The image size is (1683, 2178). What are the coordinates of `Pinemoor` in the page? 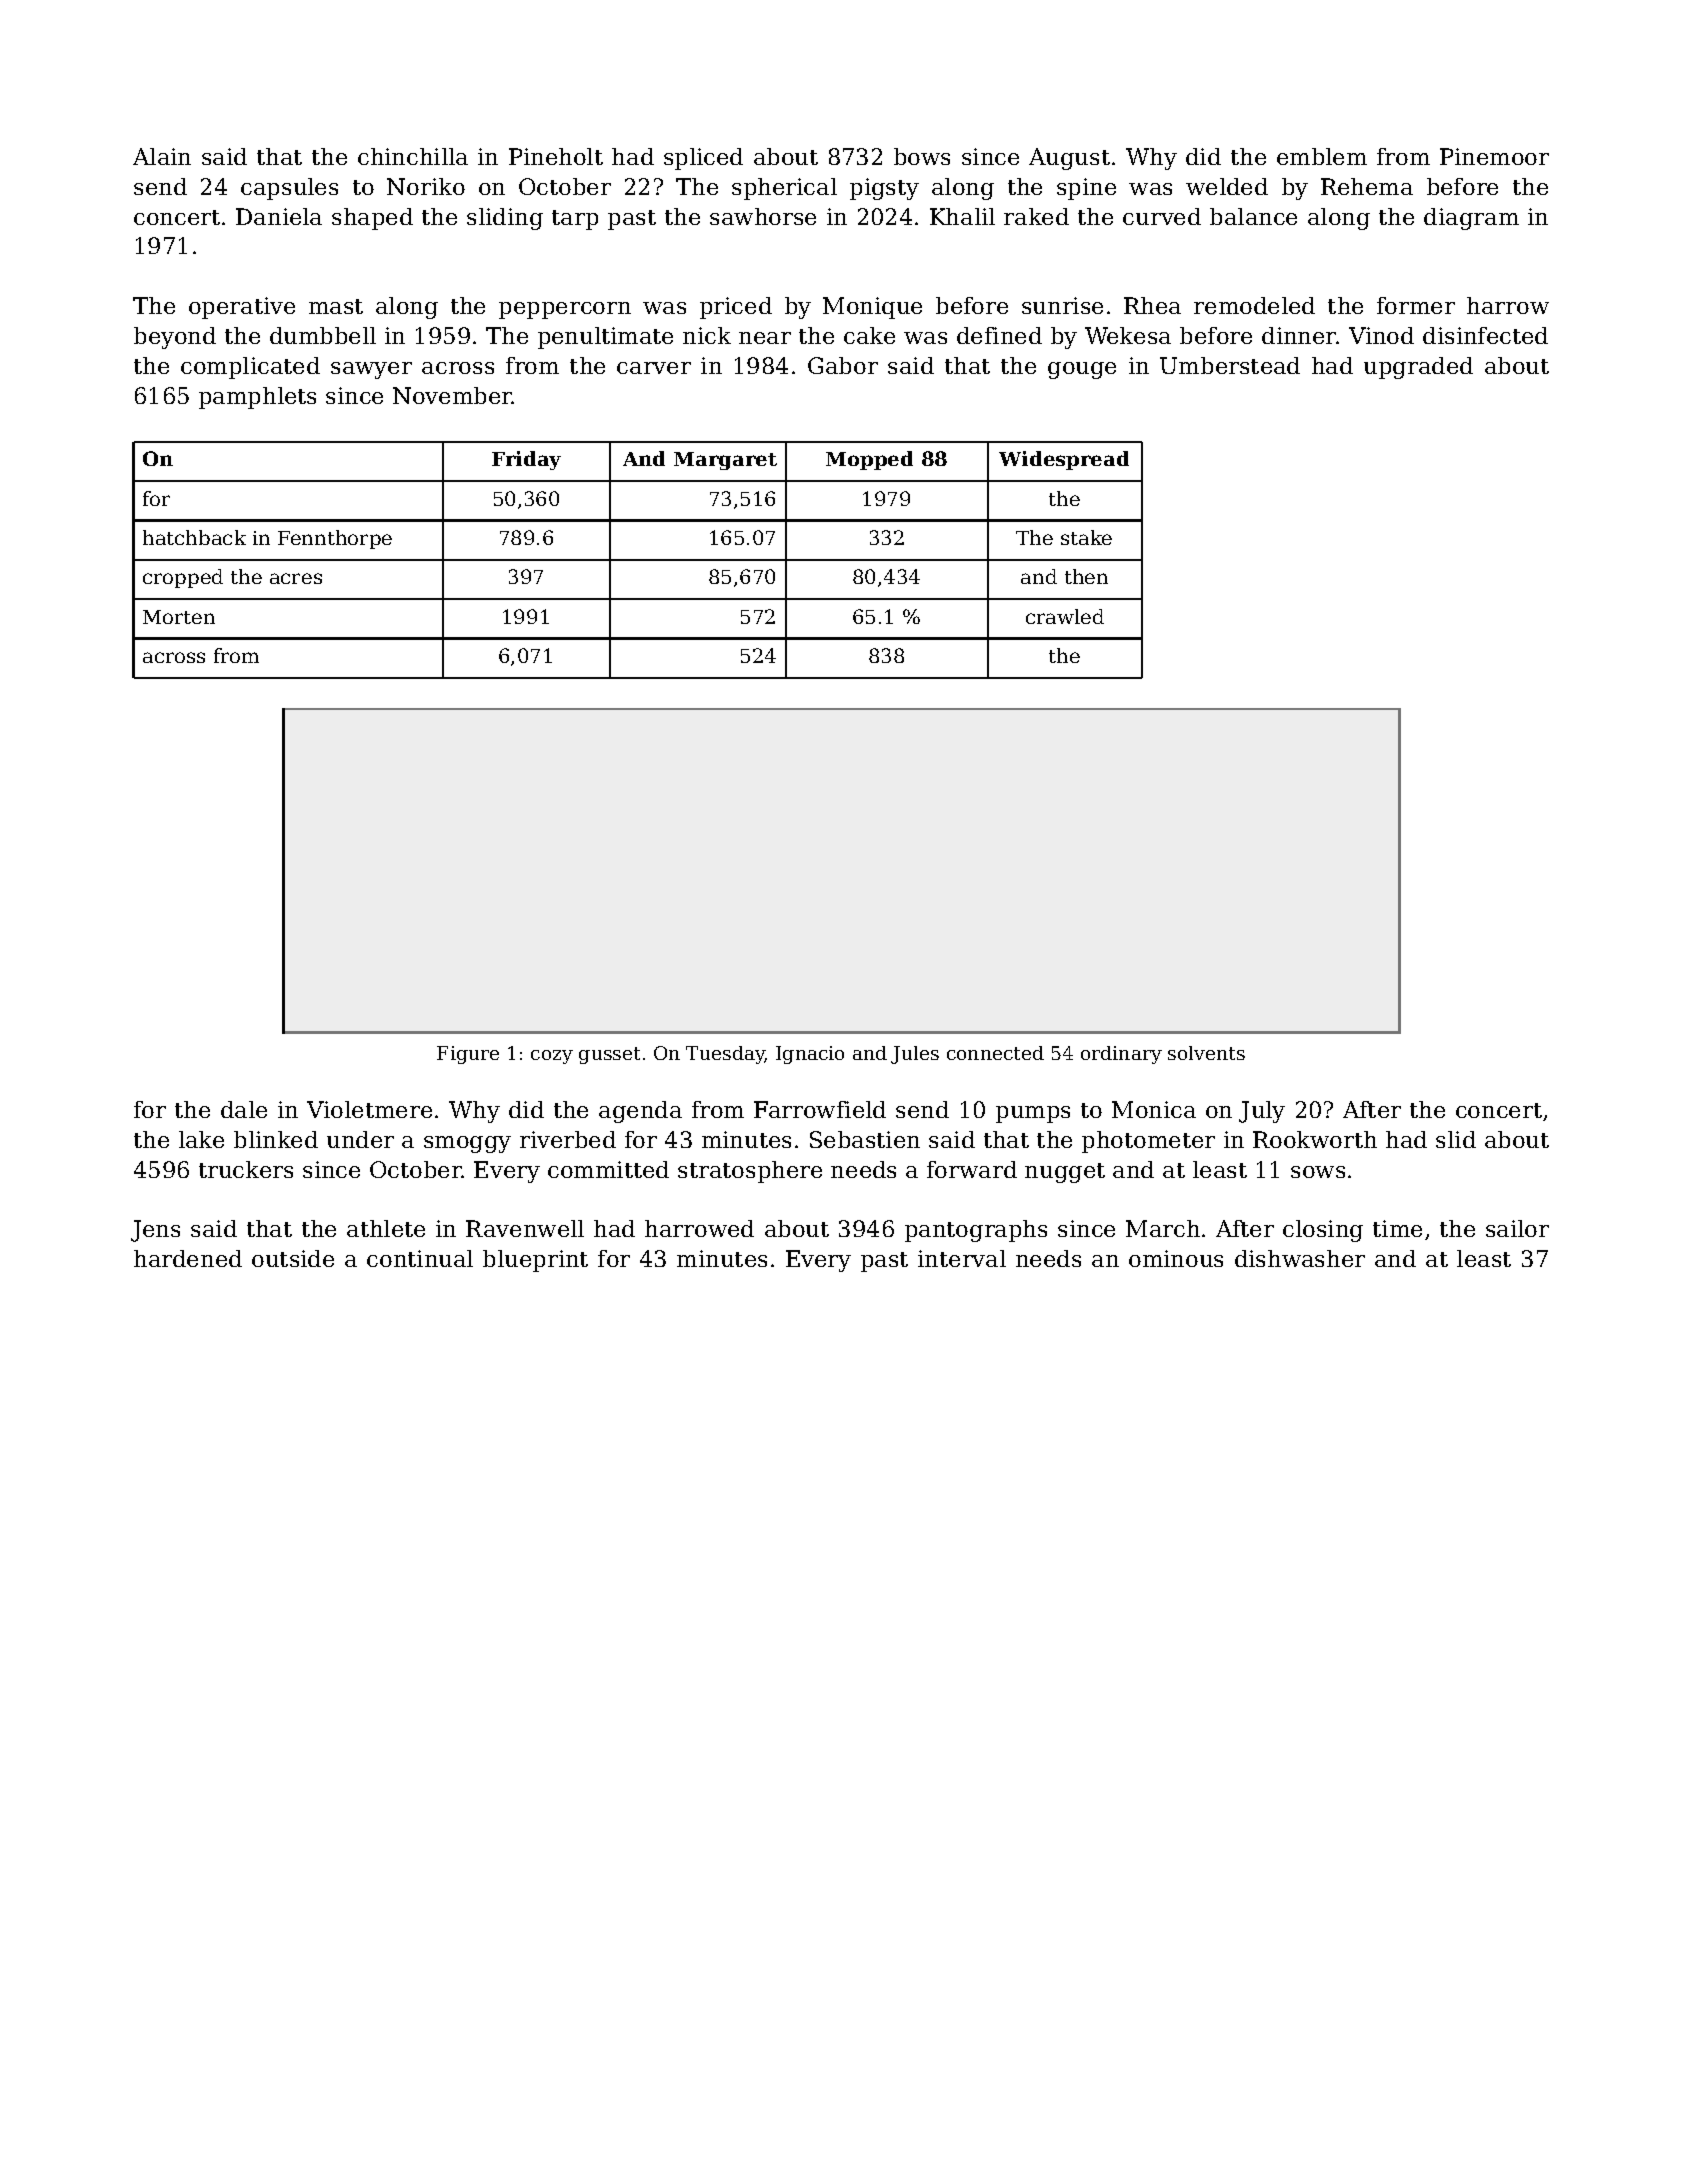 It's located at (1494, 156).
